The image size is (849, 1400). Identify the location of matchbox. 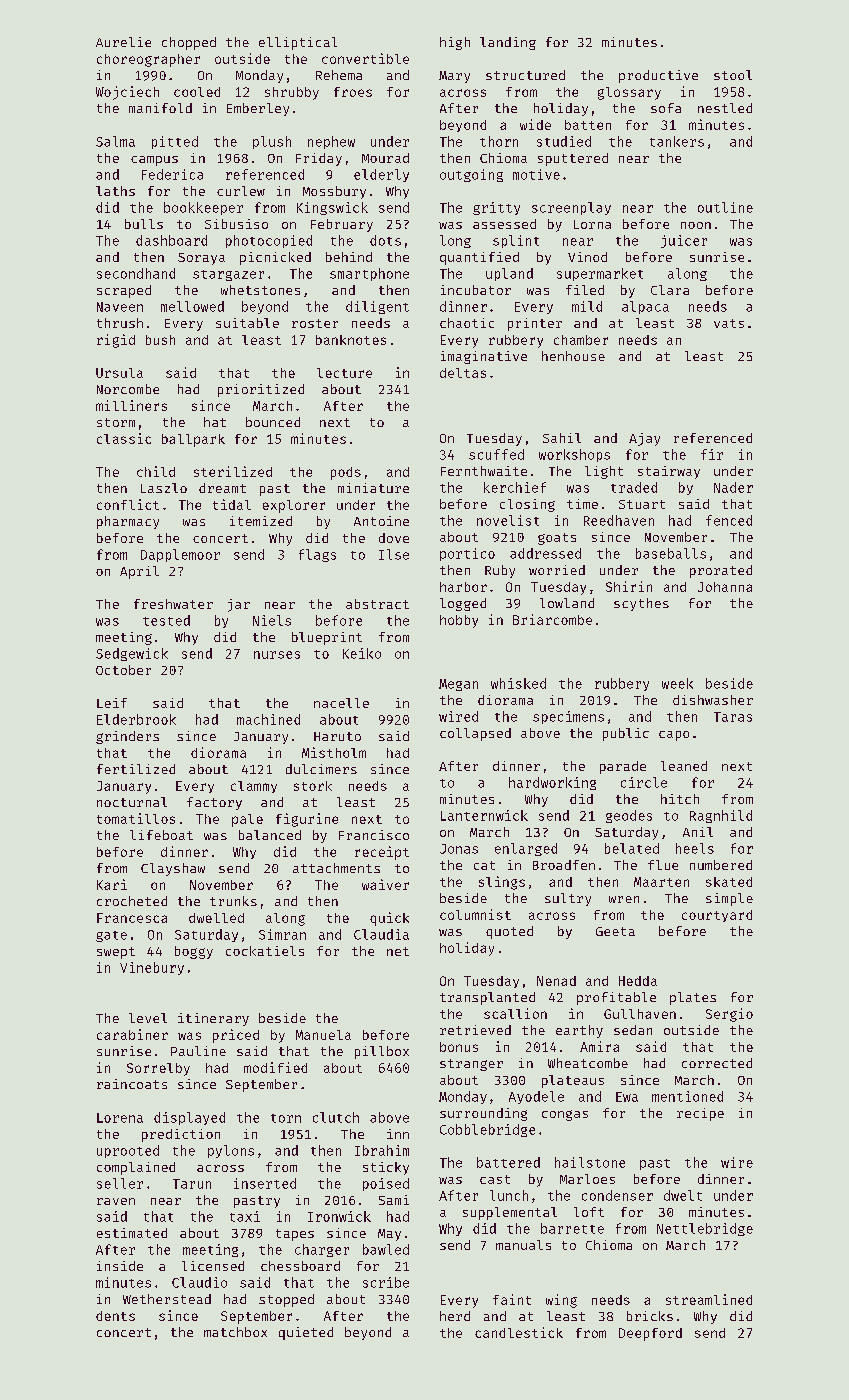
(235, 1332).
